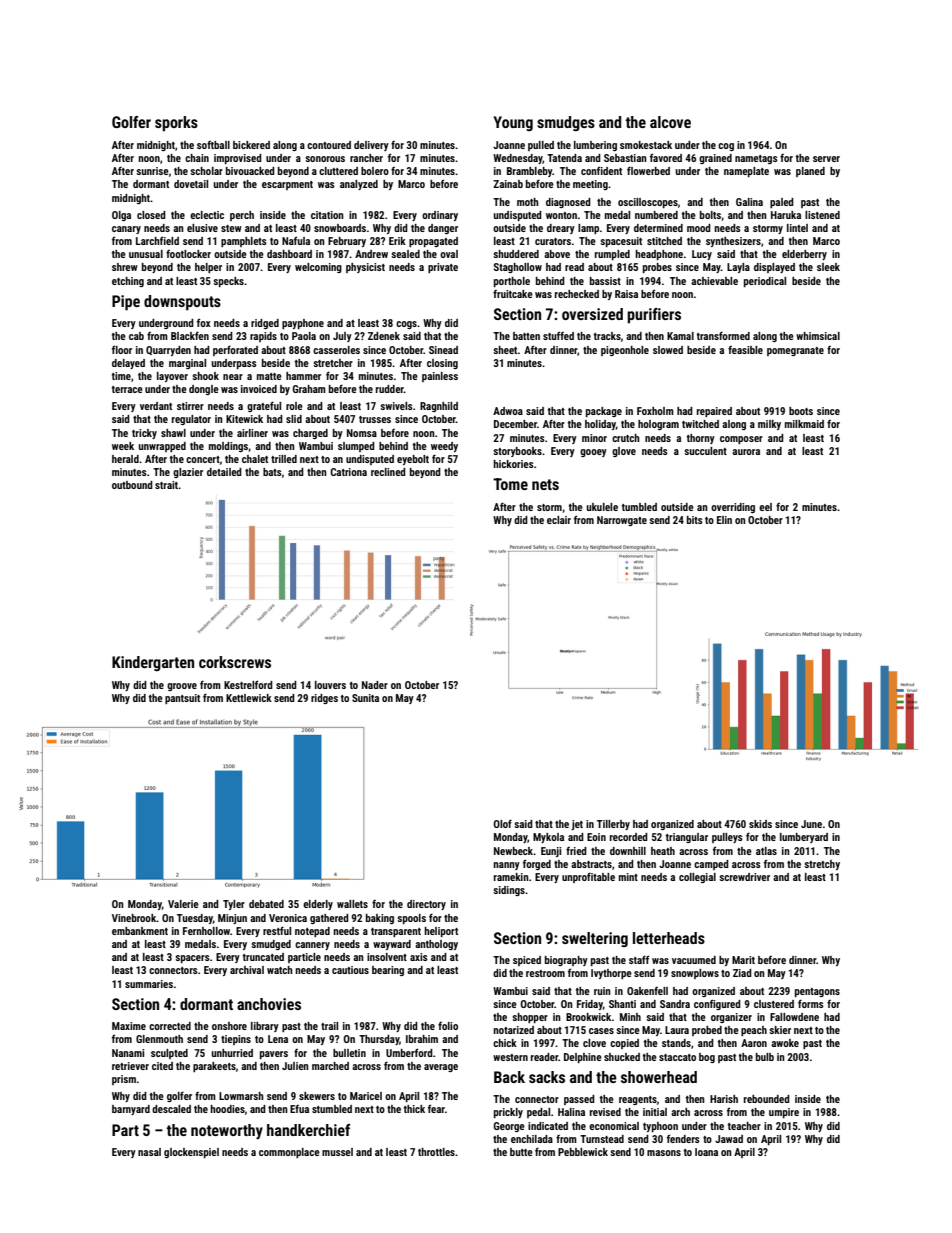  I want to click on Ioana, so click(706, 1152).
